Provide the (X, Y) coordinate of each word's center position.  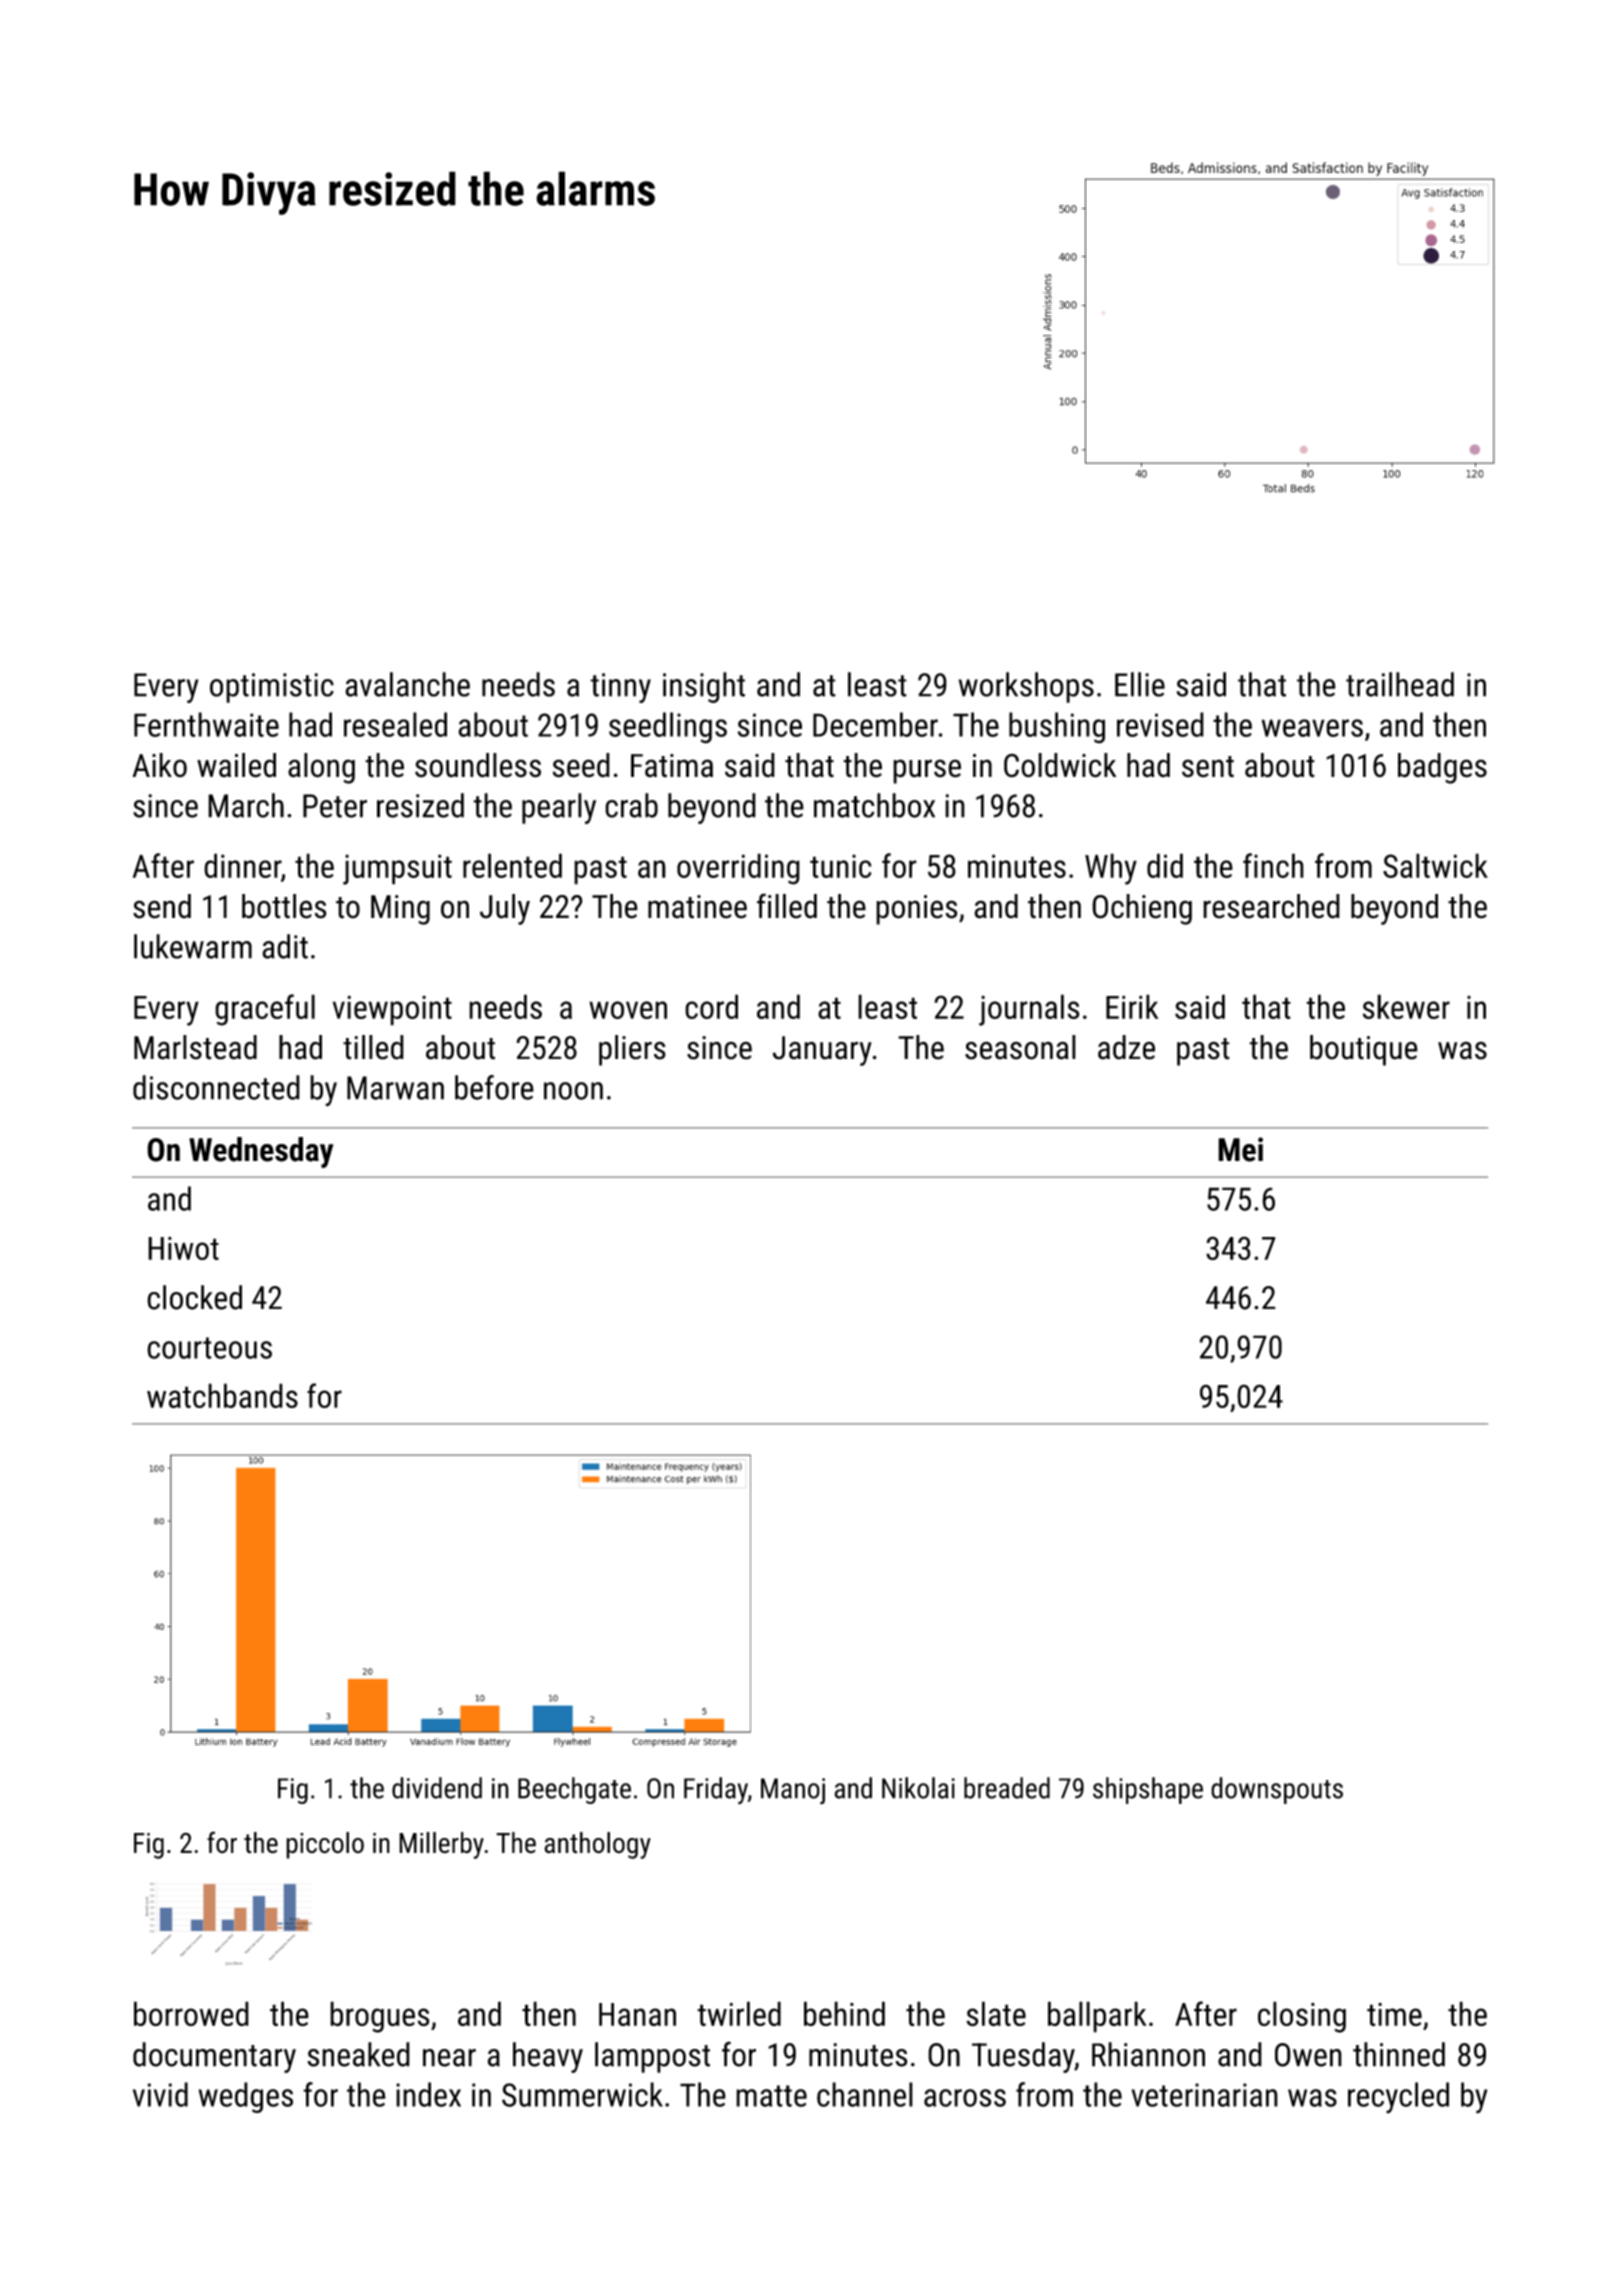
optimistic (272, 688)
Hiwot (183, 1248)
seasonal (1020, 1047)
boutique (1364, 1050)
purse (927, 771)
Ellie (1140, 684)
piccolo (325, 1845)
